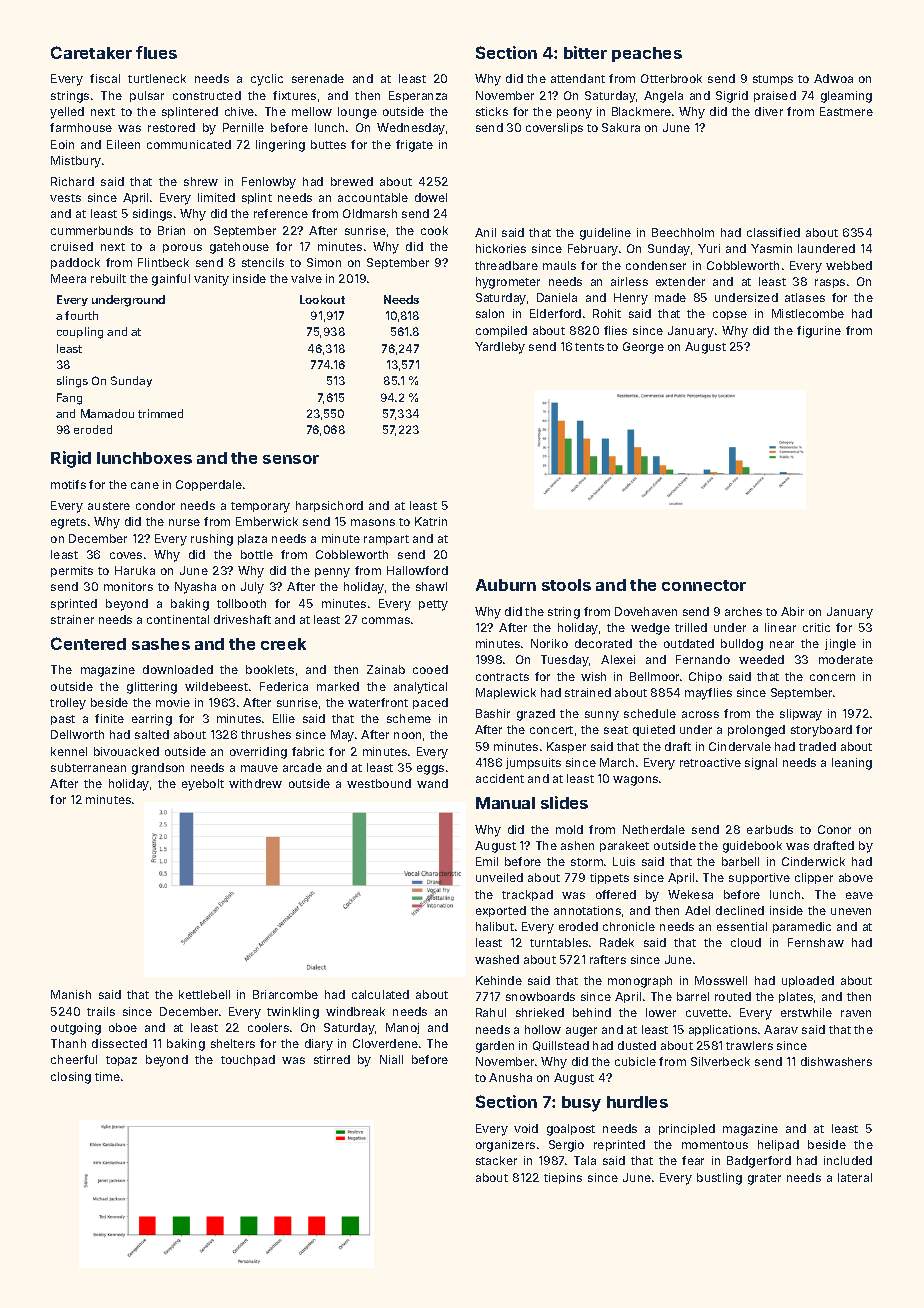 The image size is (924, 1308). What do you see at coordinates (209, 485) in the document?
I see `Copperdale` at bounding box center [209, 485].
